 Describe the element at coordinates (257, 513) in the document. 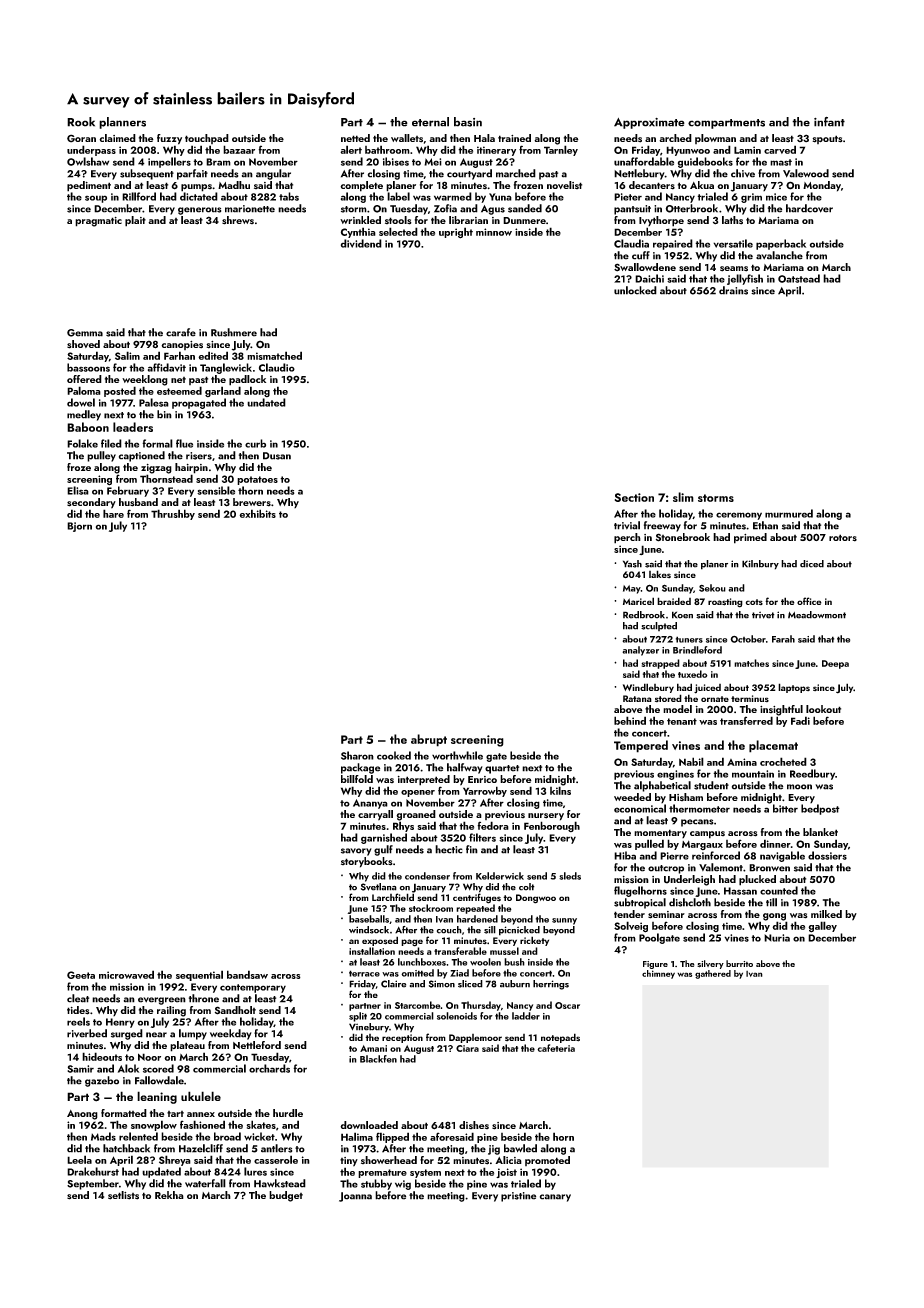

I see `exhibits` at that location.
